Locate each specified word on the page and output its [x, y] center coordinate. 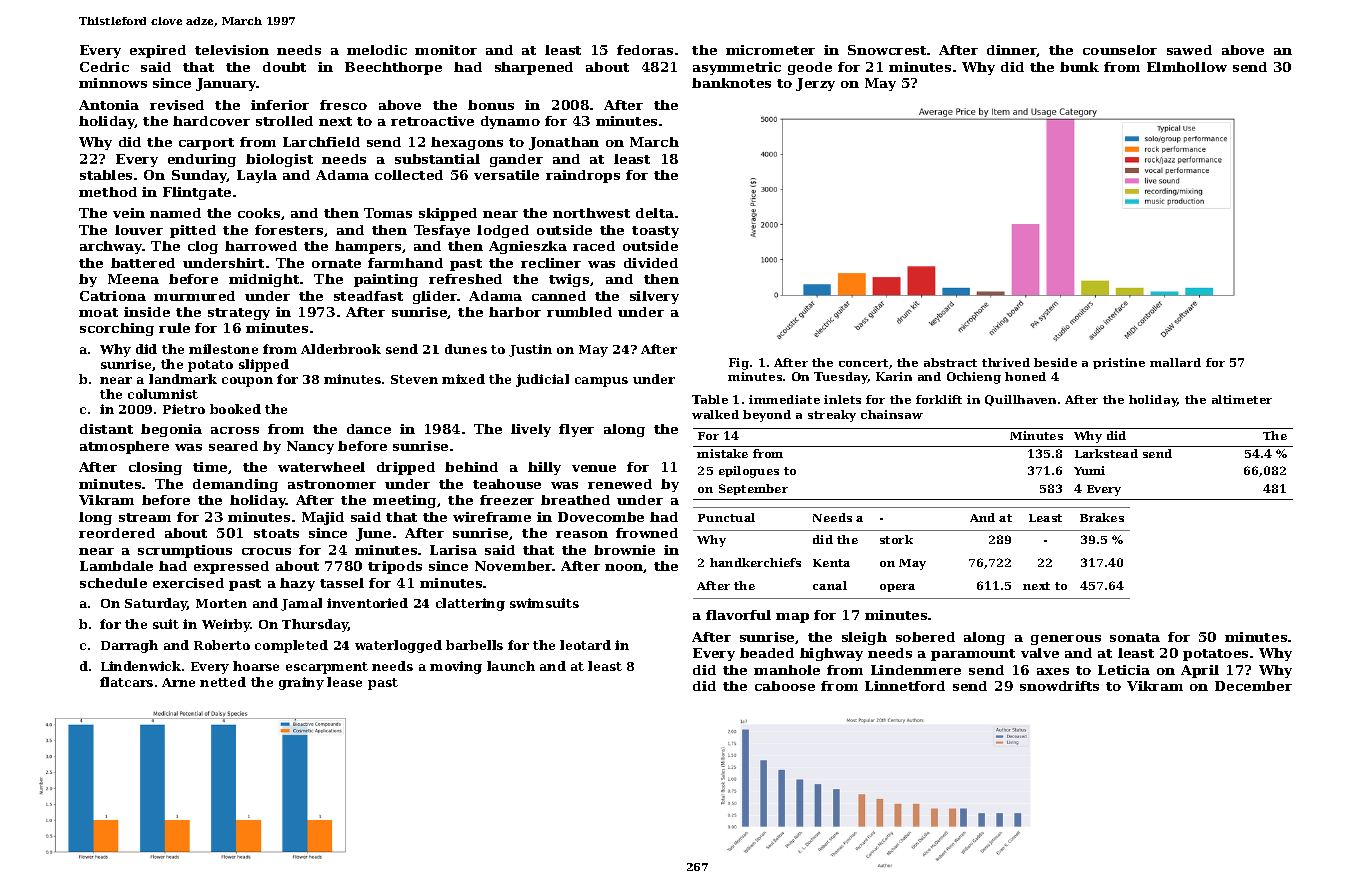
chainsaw [892, 414]
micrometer [770, 50]
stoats [276, 533]
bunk [1079, 67]
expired [158, 51]
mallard [1175, 362]
